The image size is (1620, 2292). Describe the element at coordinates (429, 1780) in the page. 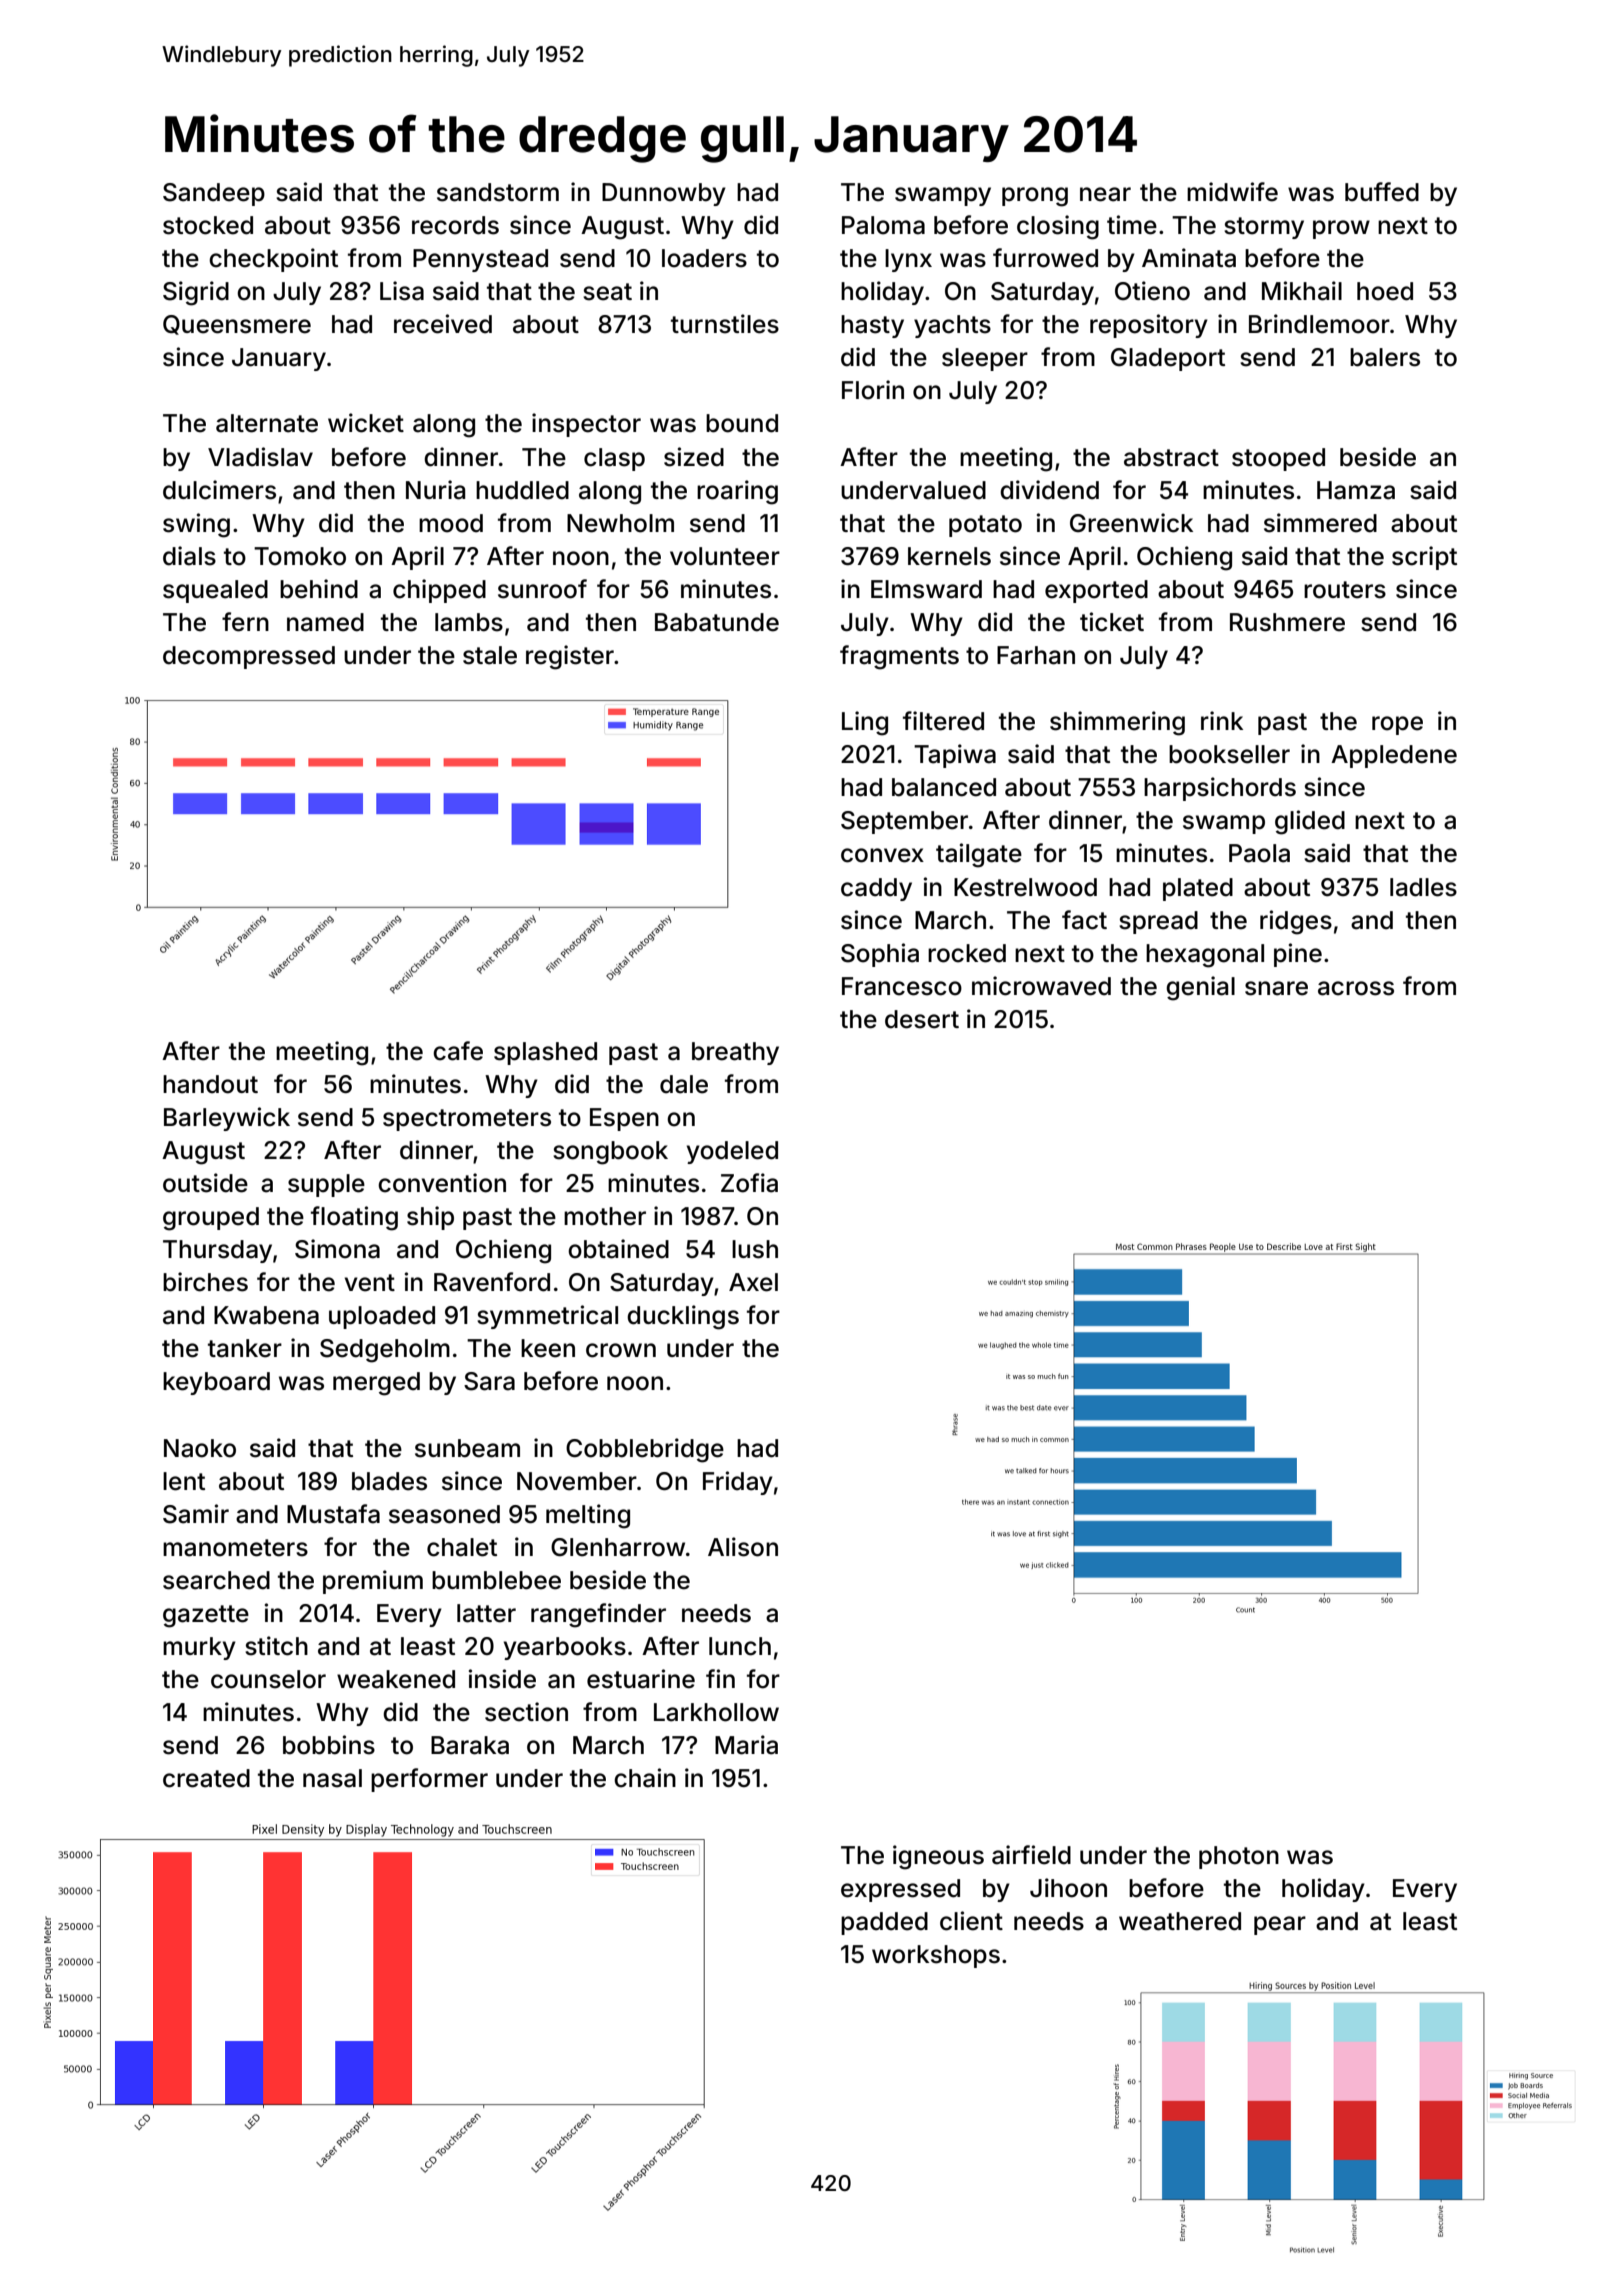

I see `performer` at that location.
